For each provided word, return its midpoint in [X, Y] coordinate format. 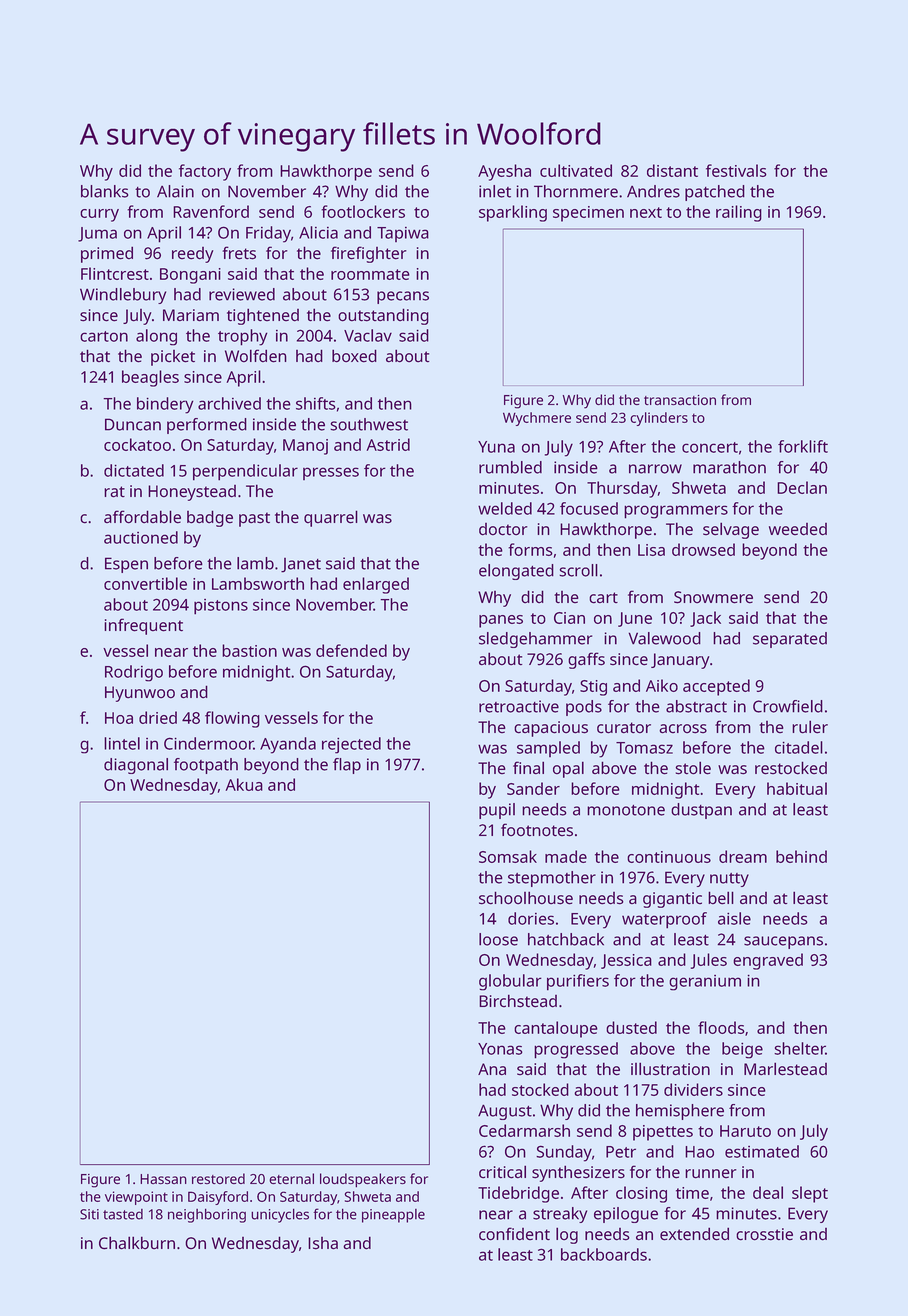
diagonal [136, 766]
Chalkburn [137, 1243]
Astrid [388, 444]
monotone [626, 810]
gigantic [672, 900]
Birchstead [518, 1001]
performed [207, 426]
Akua [244, 784]
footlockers [363, 211]
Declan [802, 487]
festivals [736, 170]
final [528, 767]
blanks [104, 191]
